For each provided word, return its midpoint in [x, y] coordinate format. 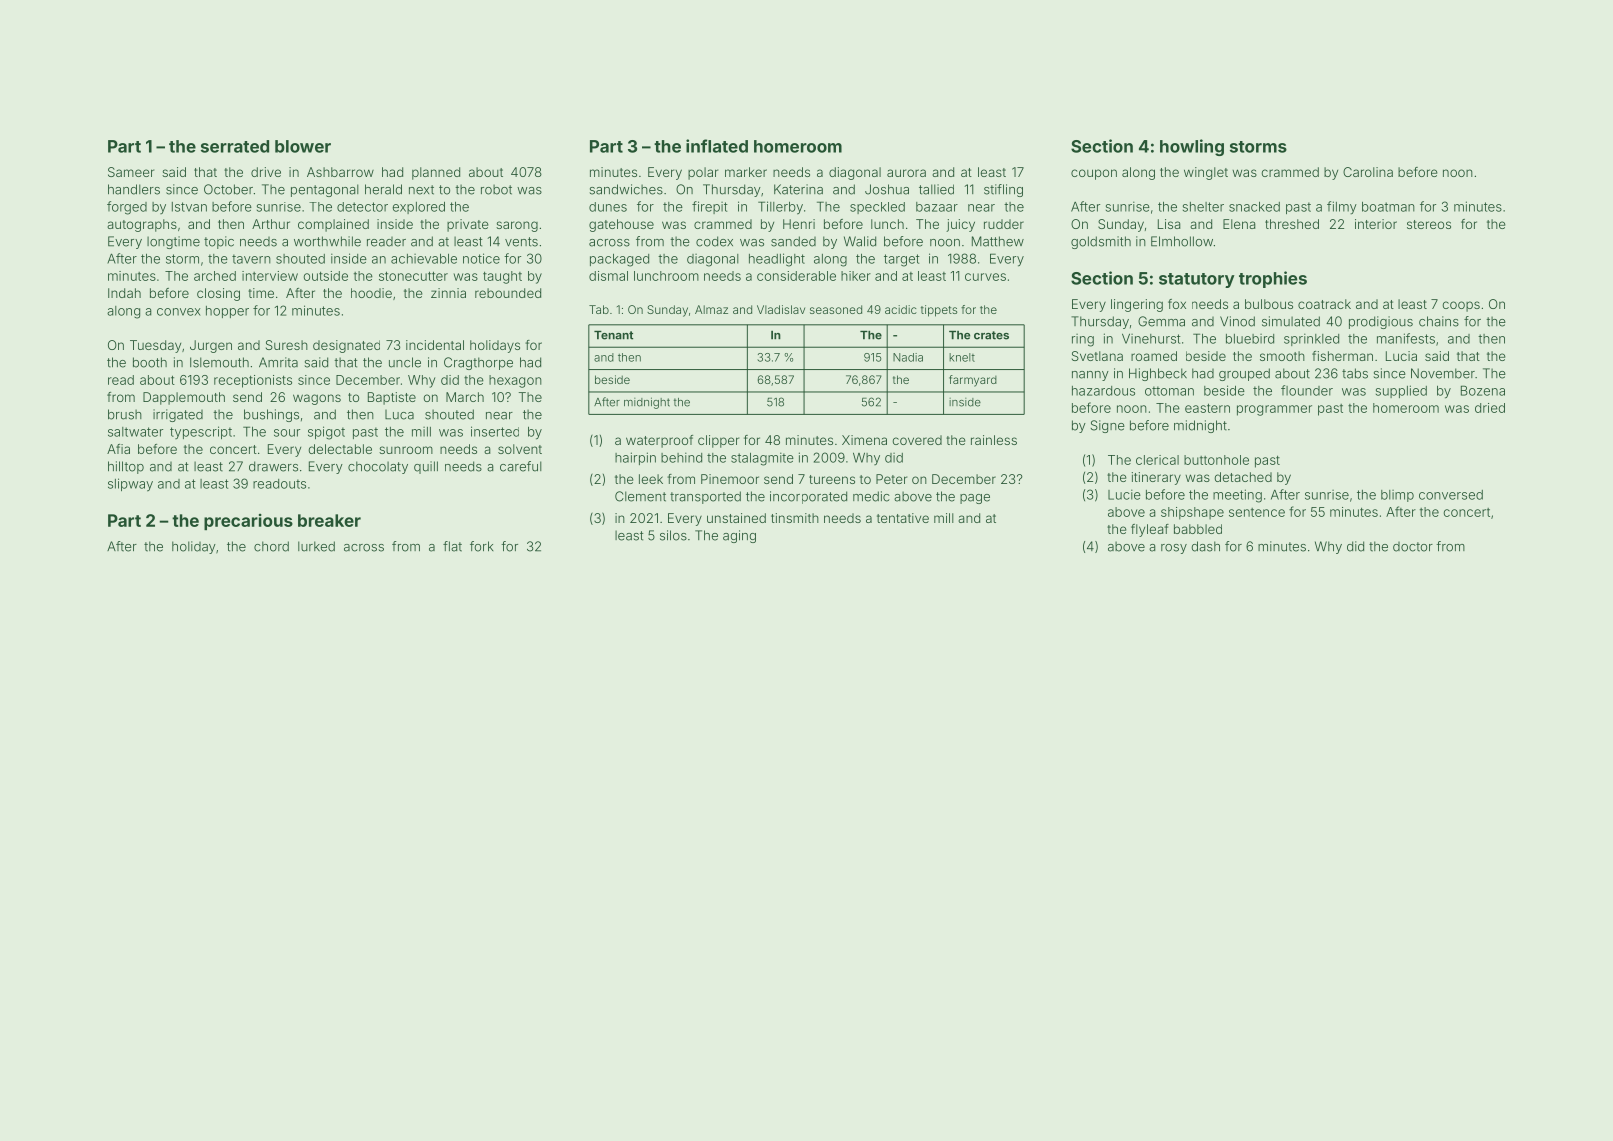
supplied [1401, 391]
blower [303, 146]
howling [1192, 147]
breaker [329, 520]
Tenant [613, 335]
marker [746, 172]
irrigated [178, 415]
